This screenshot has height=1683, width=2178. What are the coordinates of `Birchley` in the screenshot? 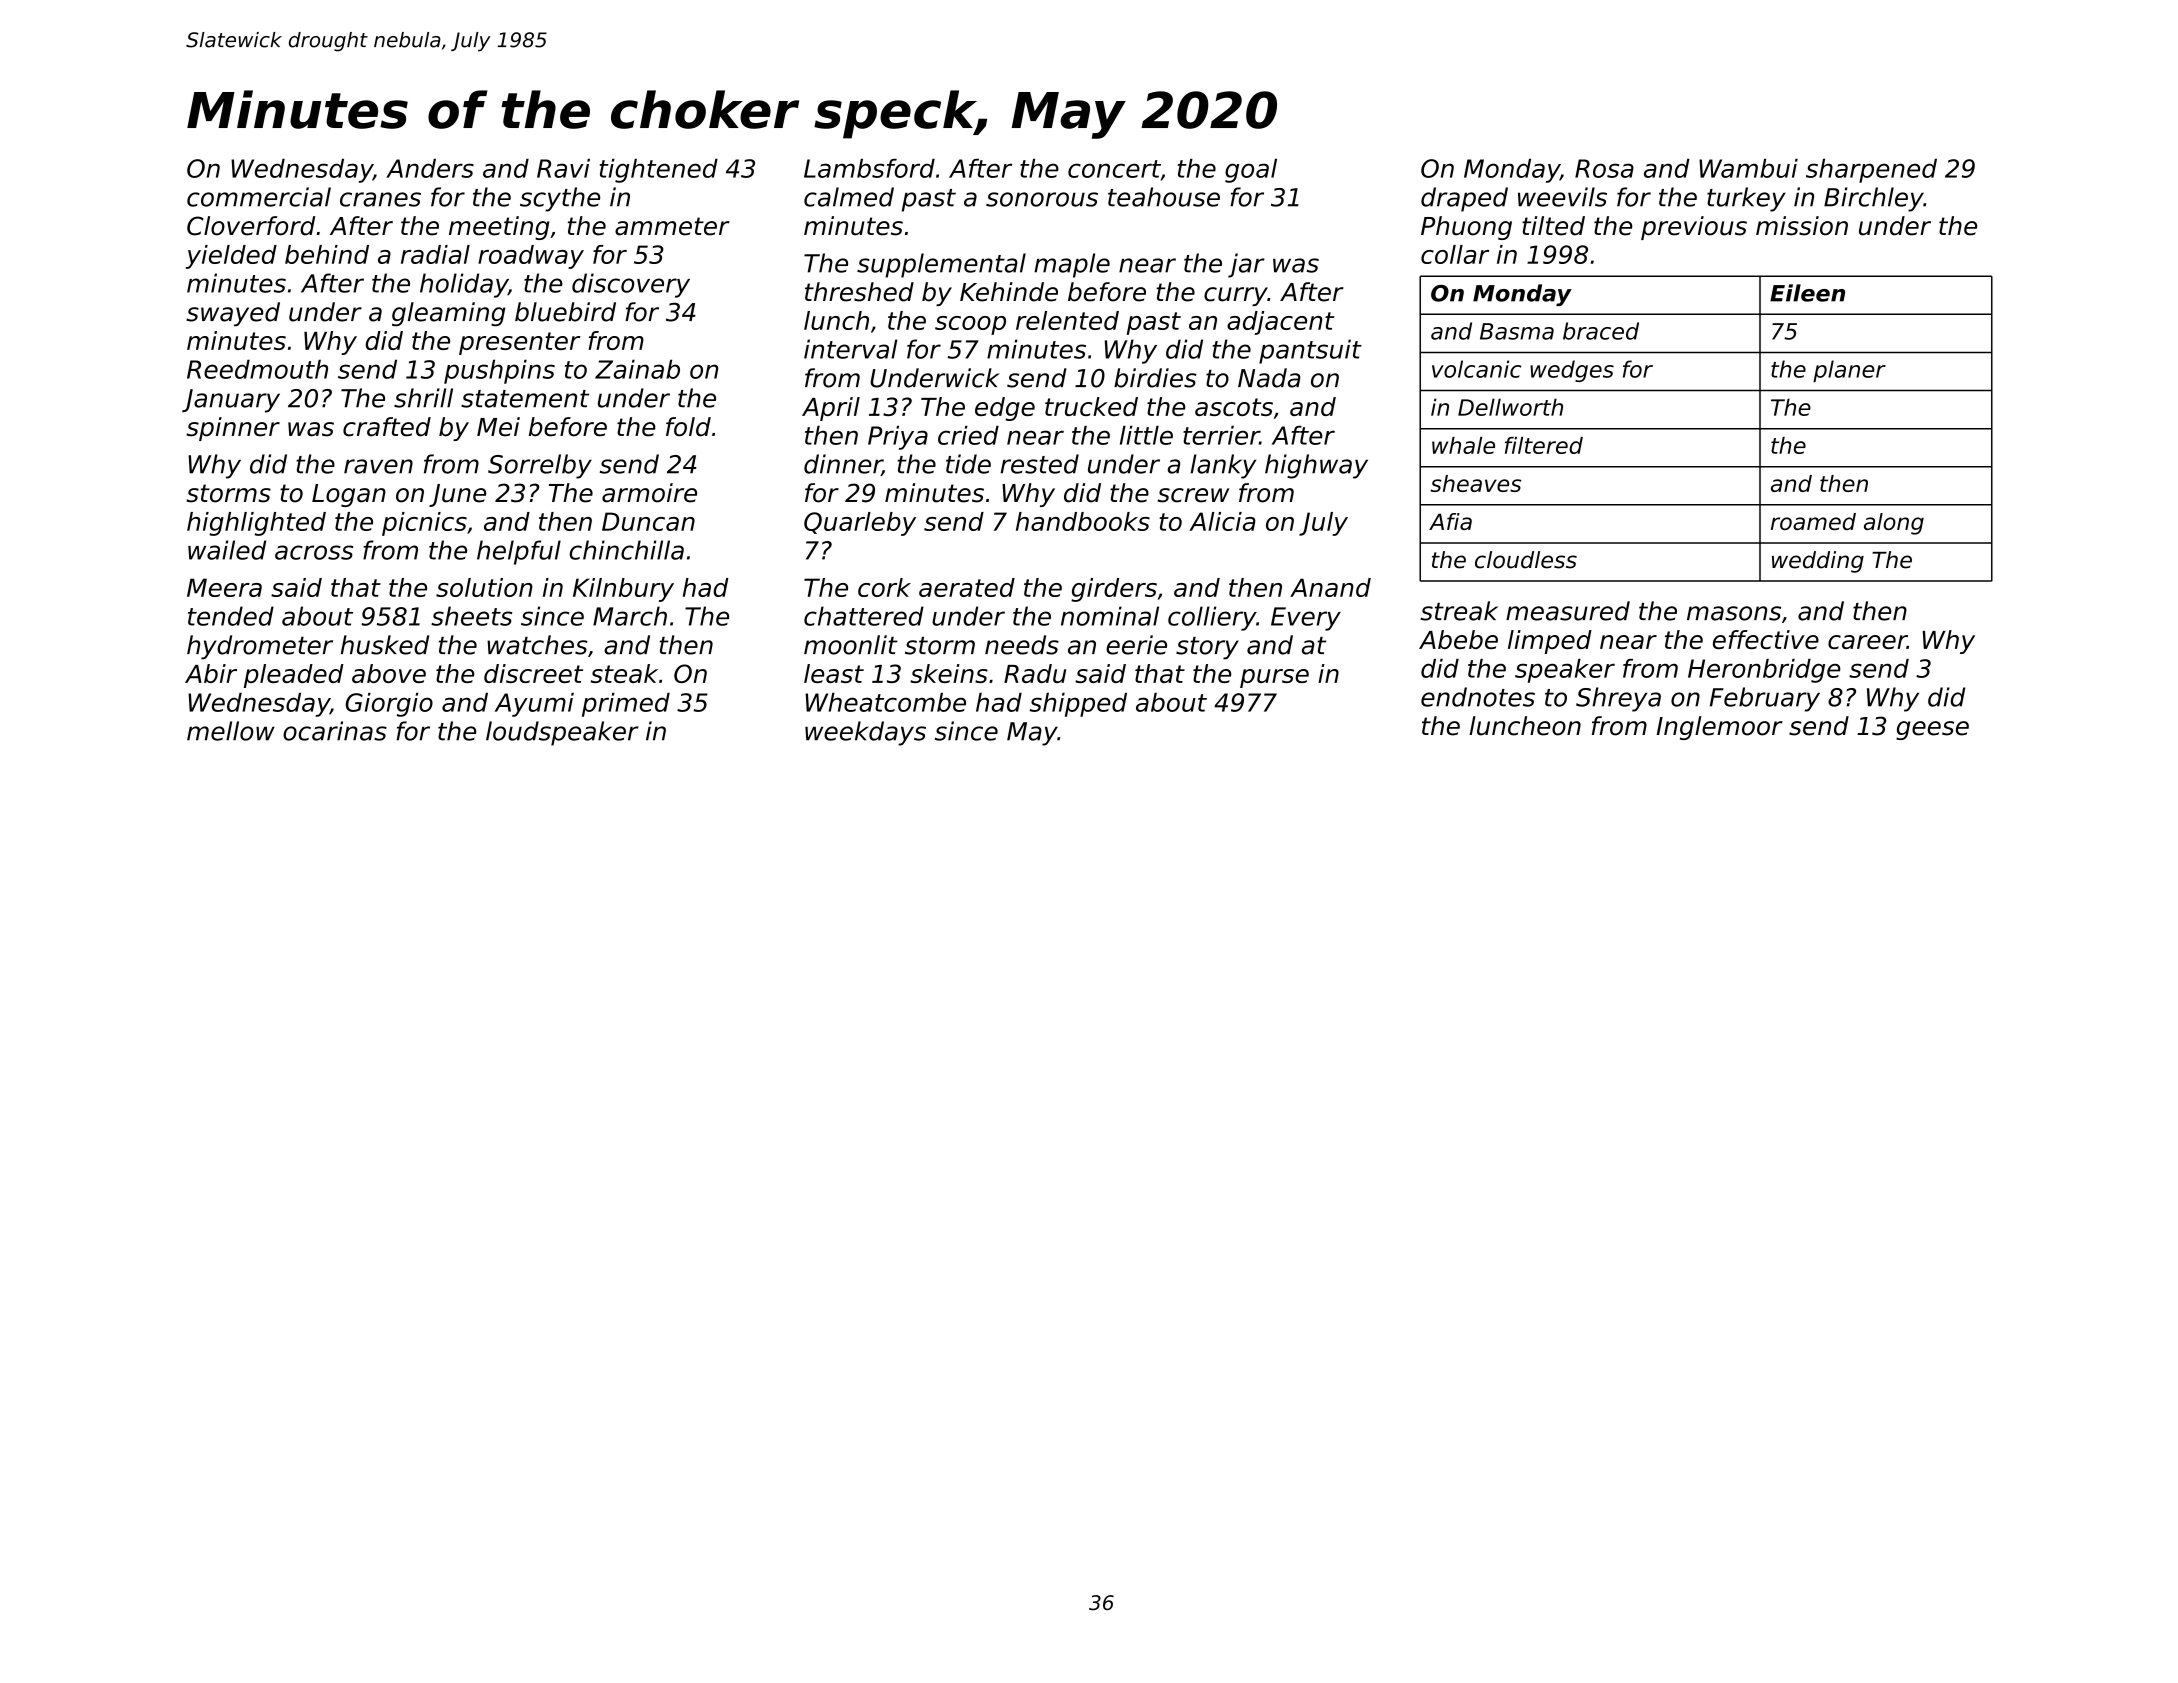 It's located at (1874, 199).
